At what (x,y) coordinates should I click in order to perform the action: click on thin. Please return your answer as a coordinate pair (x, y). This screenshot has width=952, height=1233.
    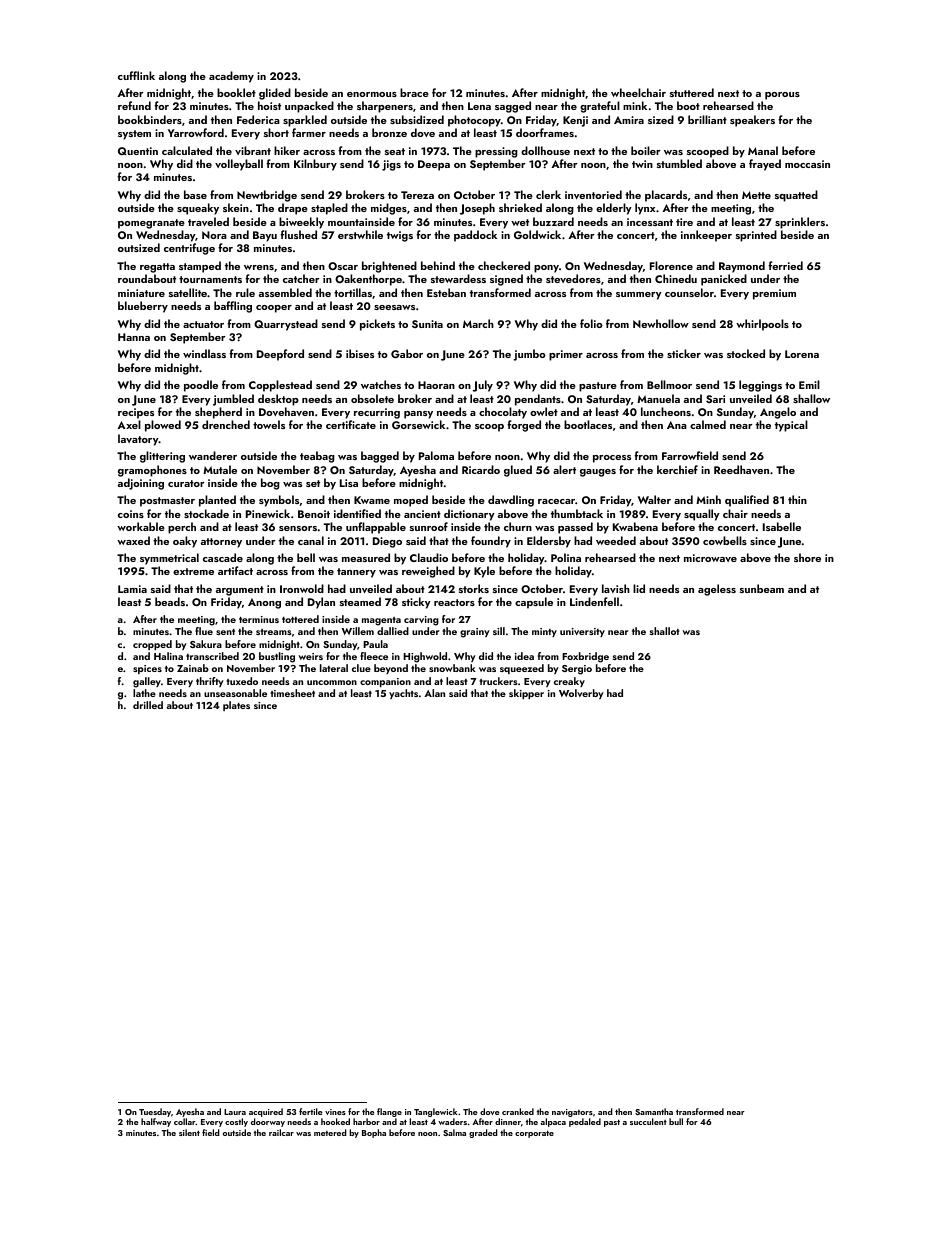
    Looking at the image, I should click on (797, 499).
